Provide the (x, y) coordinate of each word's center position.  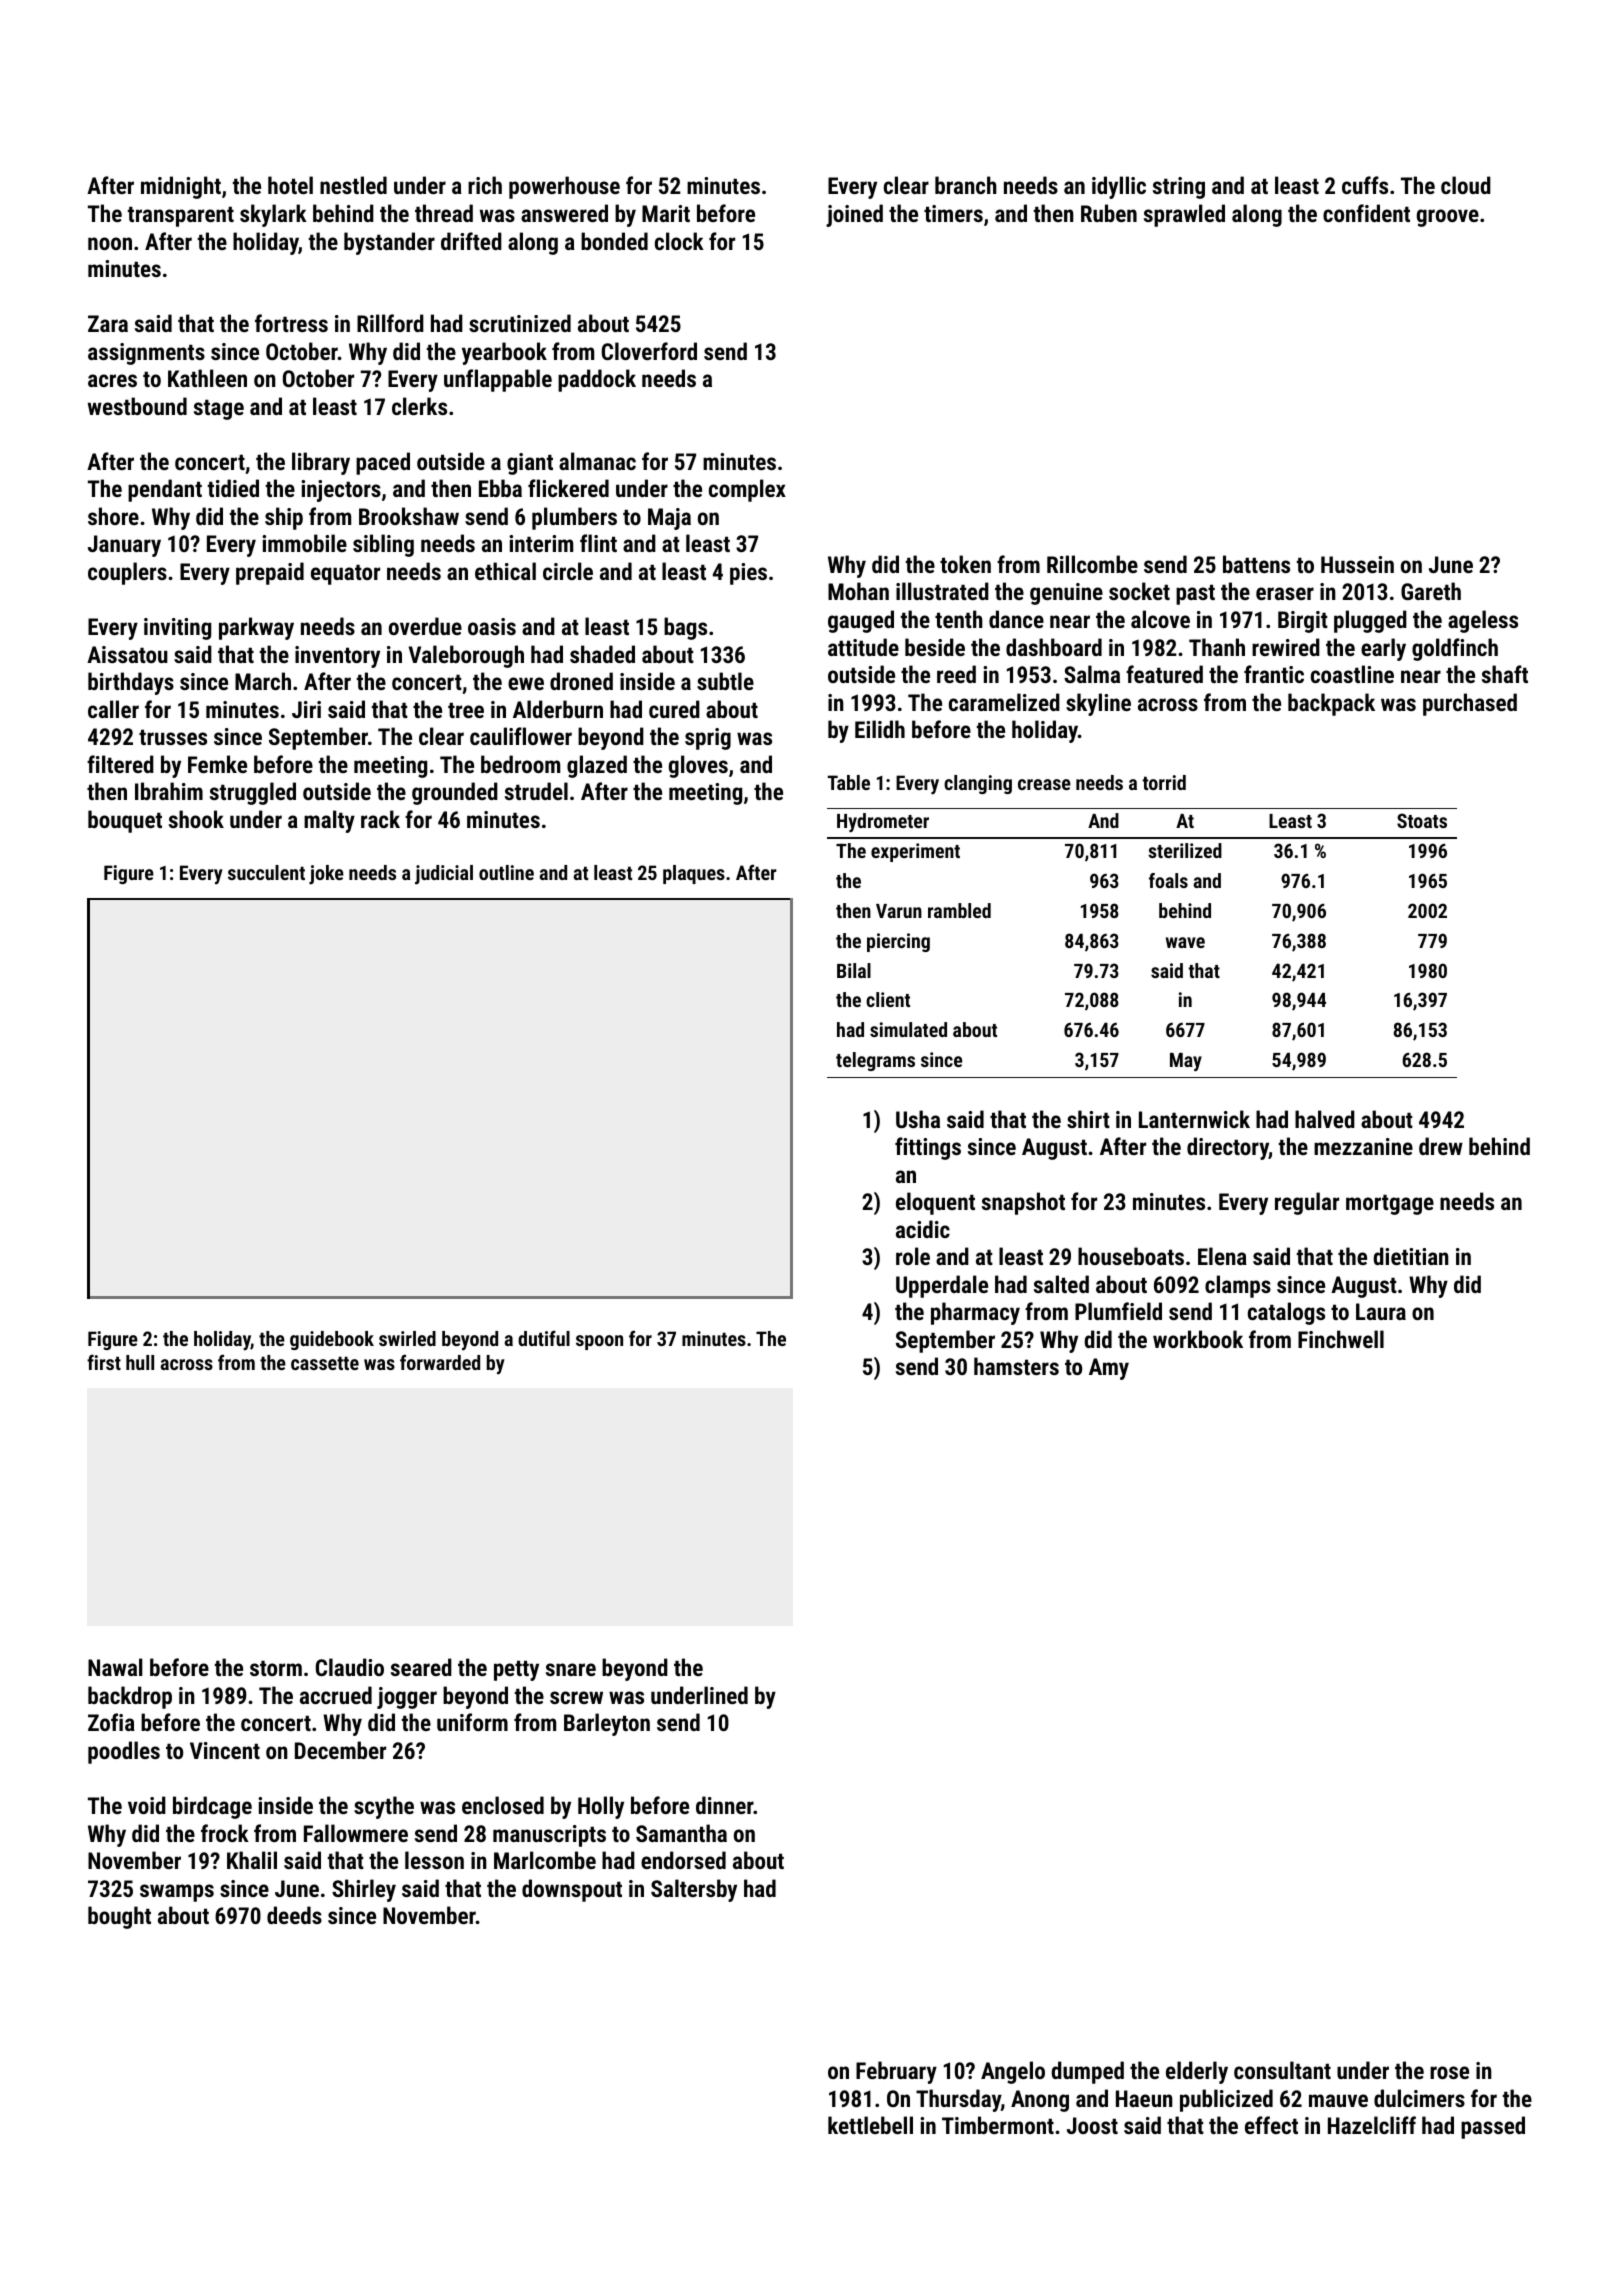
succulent (266, 872)
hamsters (1016, 1366)
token (965, 564)
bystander (389, 243)
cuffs (1365, 185)
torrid (1164, 782)
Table (849, 782)
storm (276, 1668)
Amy (1109, 1369)
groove (1448, 218)
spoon (599, 1342)
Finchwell (1341, 1339)
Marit (666, 213)
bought (119, 1917)
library (321, 463)
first (104, 1362)
